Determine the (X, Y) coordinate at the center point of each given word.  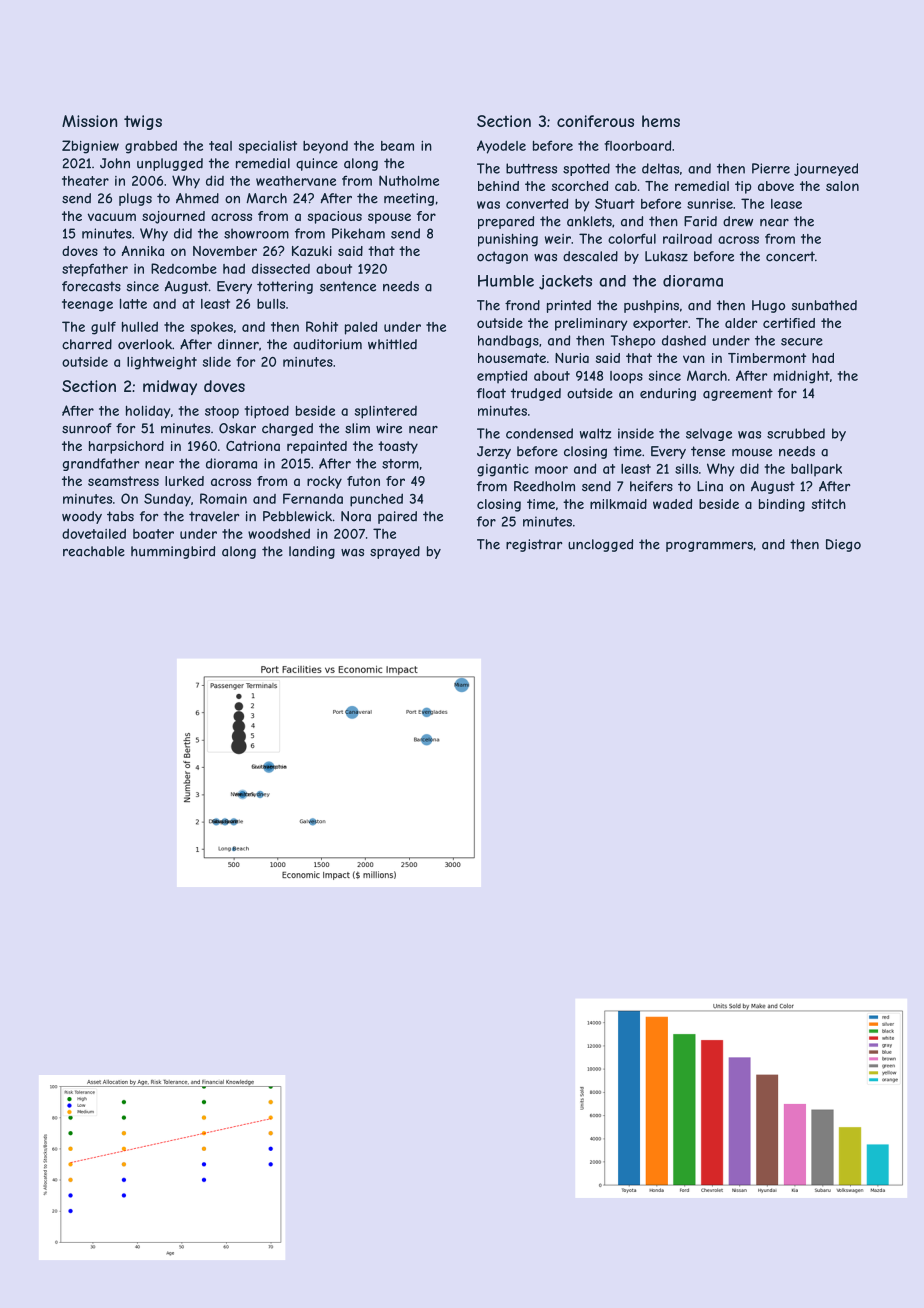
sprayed (395, 552)
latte (133, 304)
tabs (120, 516)
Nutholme (409, 180)
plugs (135, 199)
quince (317, 164)
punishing (508, 240)
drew (738, 221)
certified (789, 323)
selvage (709, 434)
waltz (595, 433)
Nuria (572, 358)
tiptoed (267, 412)
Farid (700, 221)
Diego (843, 545)
